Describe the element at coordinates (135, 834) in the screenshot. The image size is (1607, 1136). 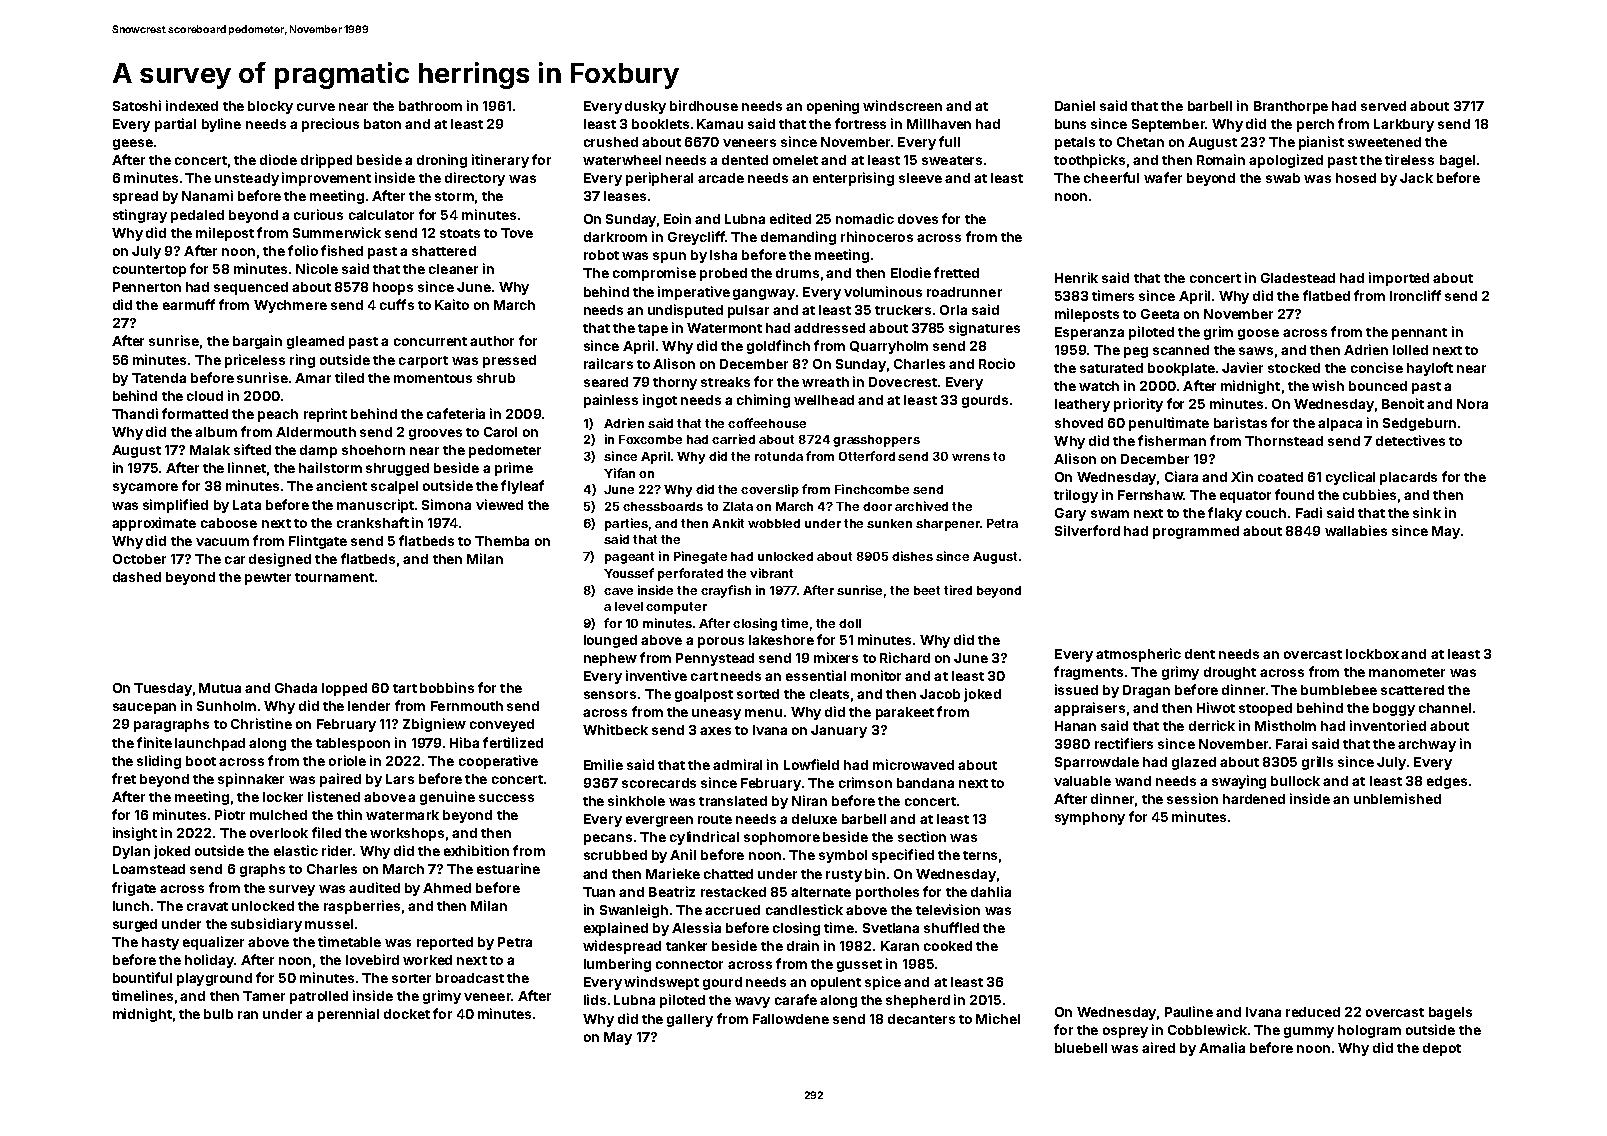
I see `insight` at that location.
